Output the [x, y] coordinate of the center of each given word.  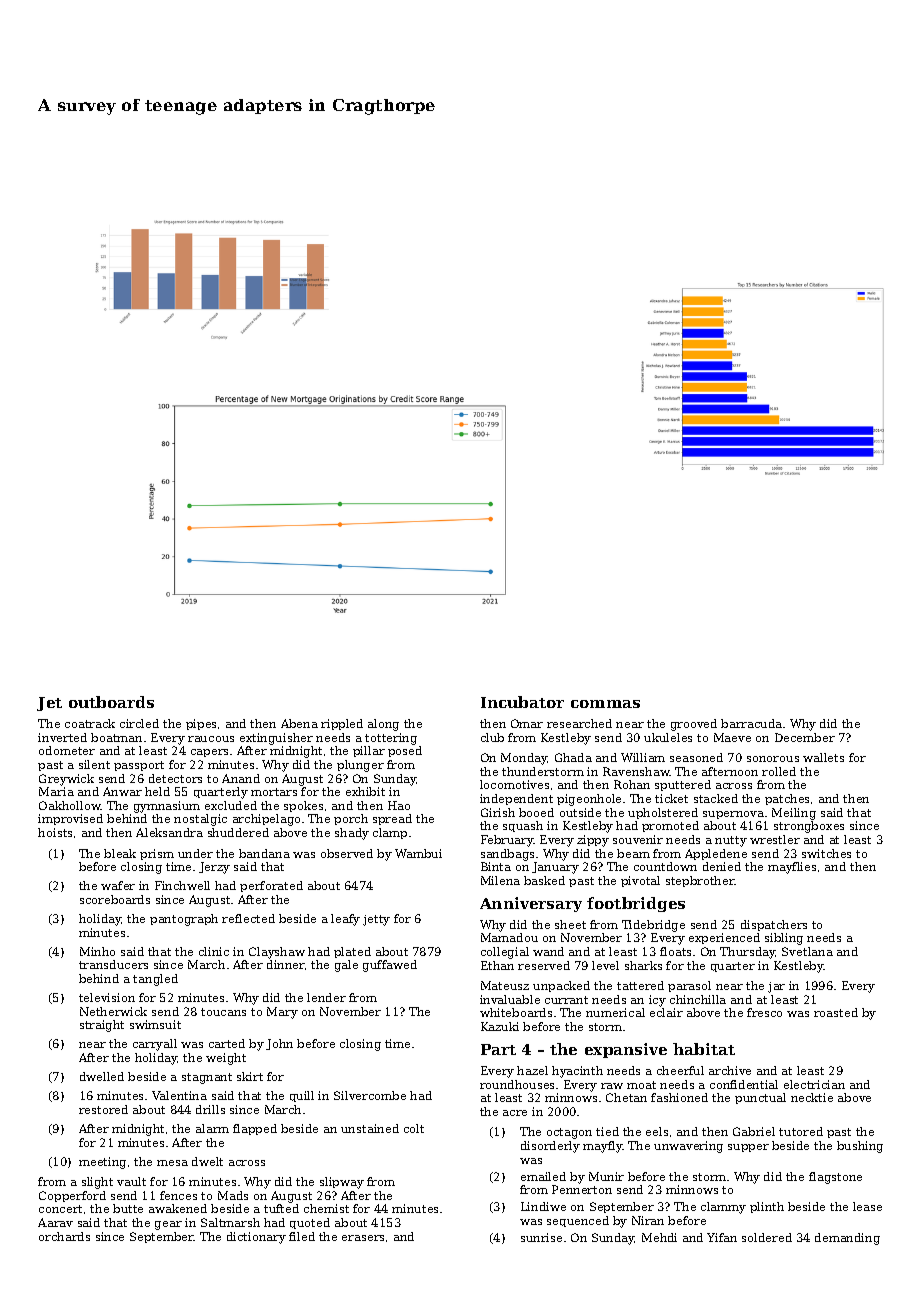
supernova [733, 815]
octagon [569, 1133]
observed [347, 853]
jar [776, 987]
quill [302, 1096]
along [383, 725]
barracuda [751, 723]
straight [102, 1026]
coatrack [90, 723]
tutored [801, 1131]
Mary [282, 1013]
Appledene [716, 854]
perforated [271, 886]
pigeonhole [589, 800]
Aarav [55, 1222]
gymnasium [167, 807]
